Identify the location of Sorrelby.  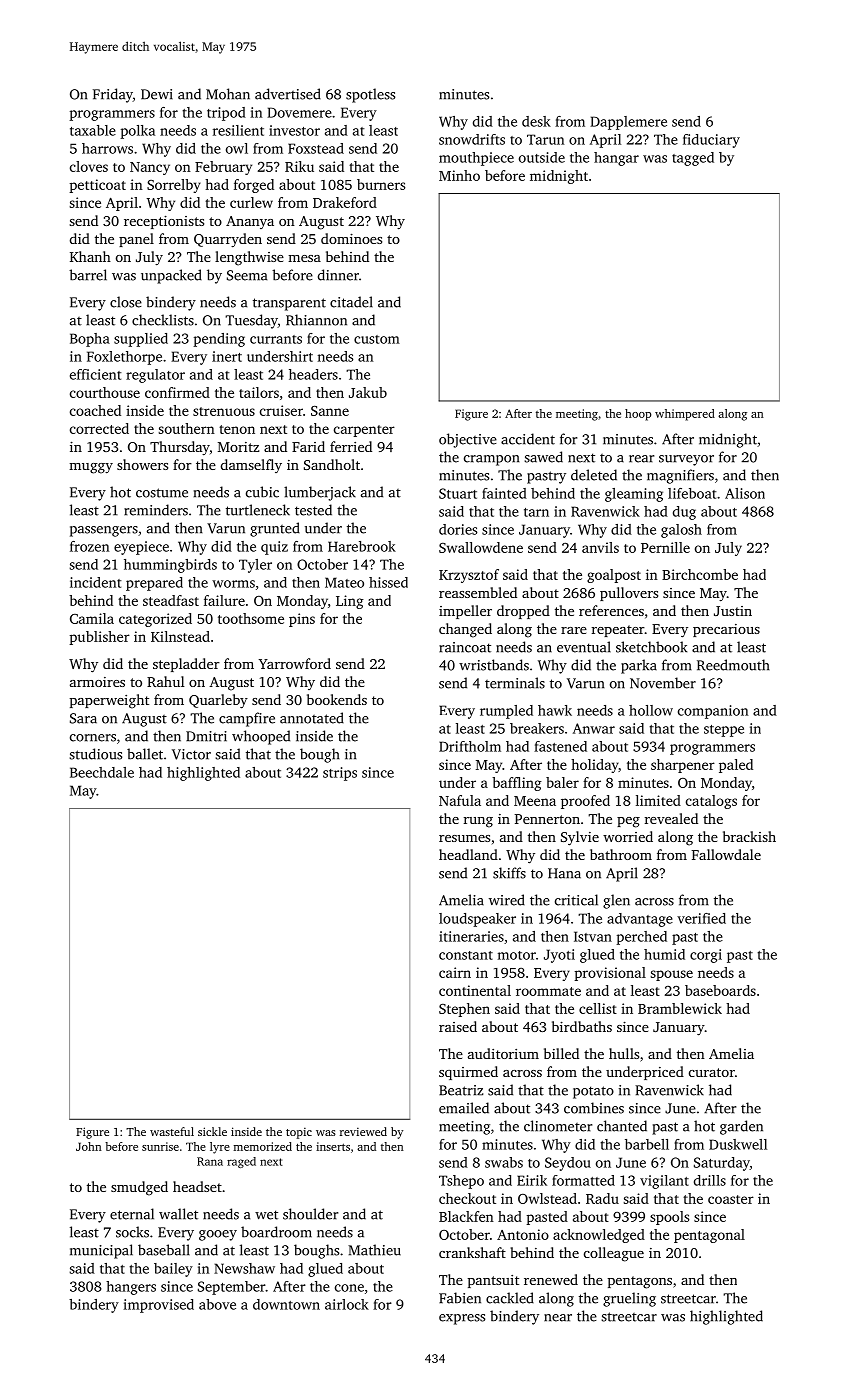
(174, 186).
